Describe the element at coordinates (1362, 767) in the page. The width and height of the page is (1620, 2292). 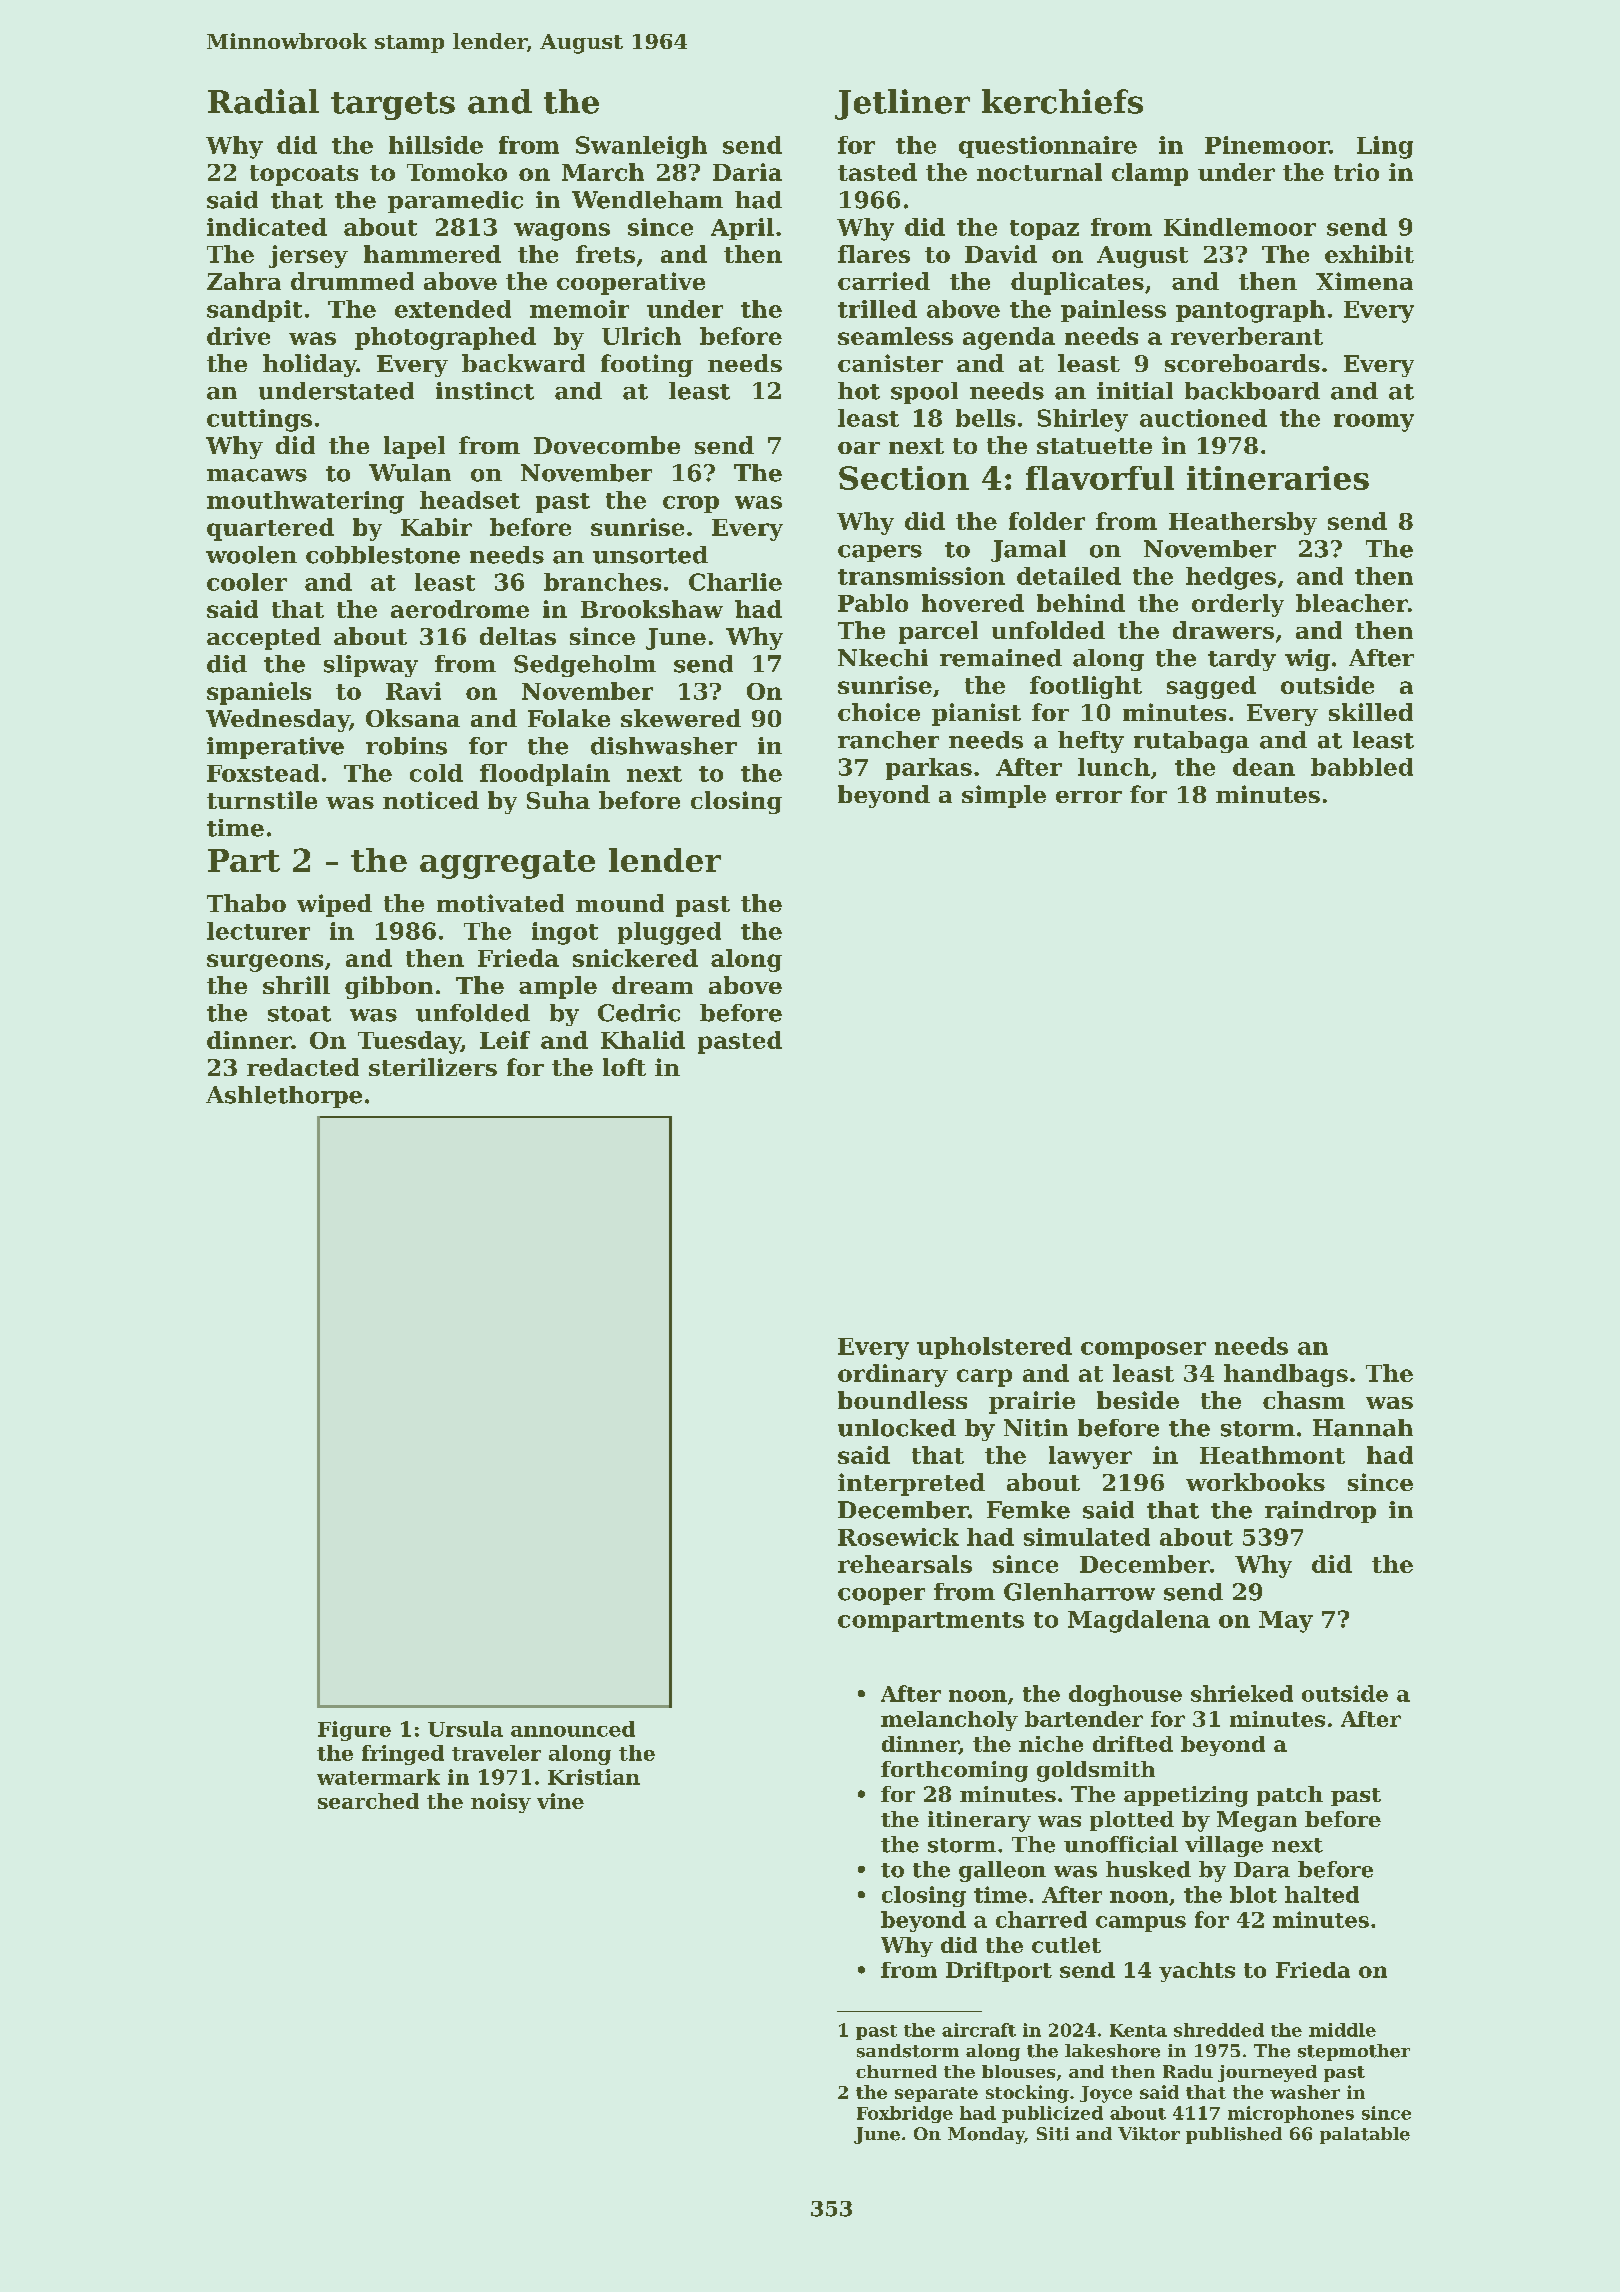
I see `babbled` at that location.
